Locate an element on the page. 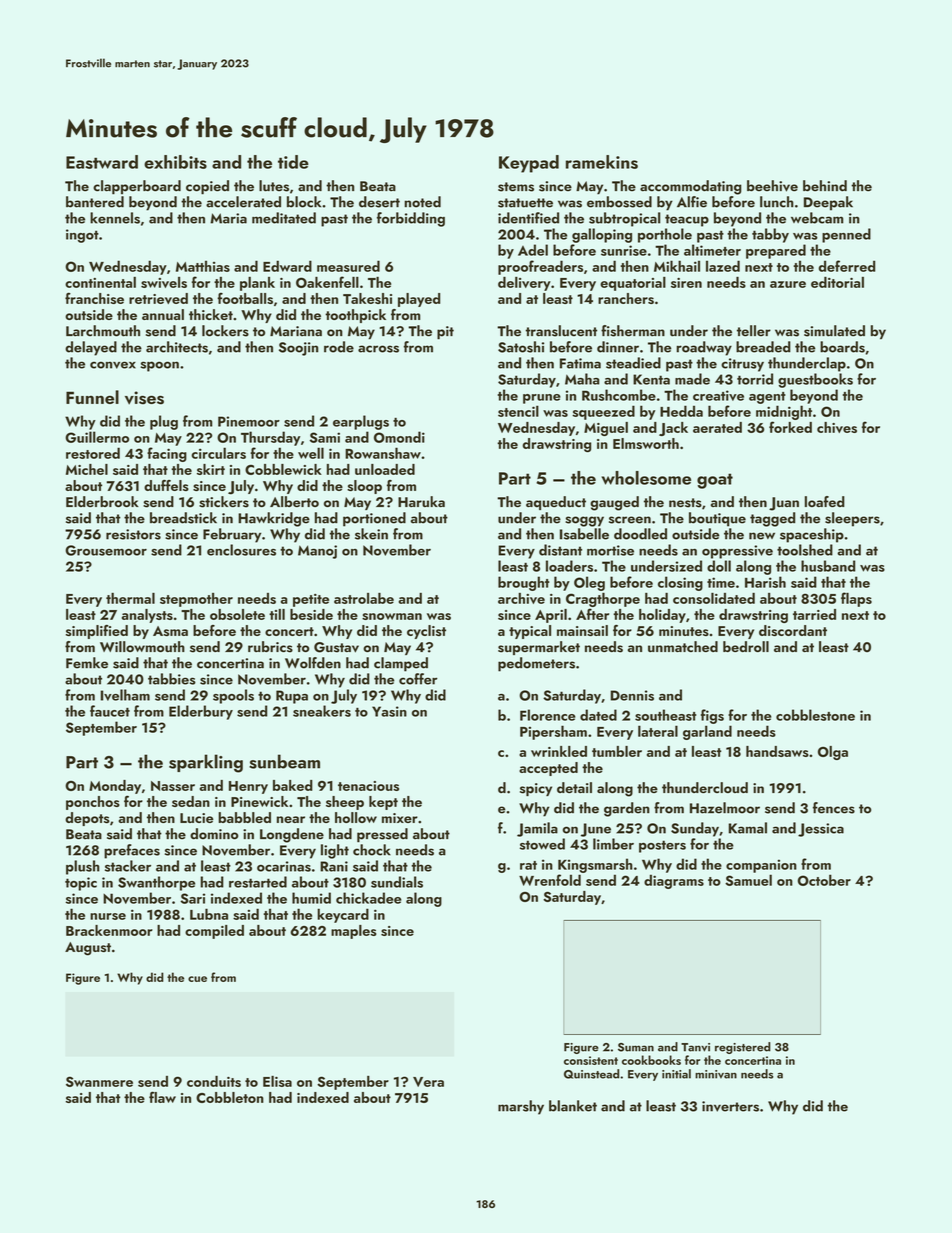  Miguel is located at coordinates (606, 429).
